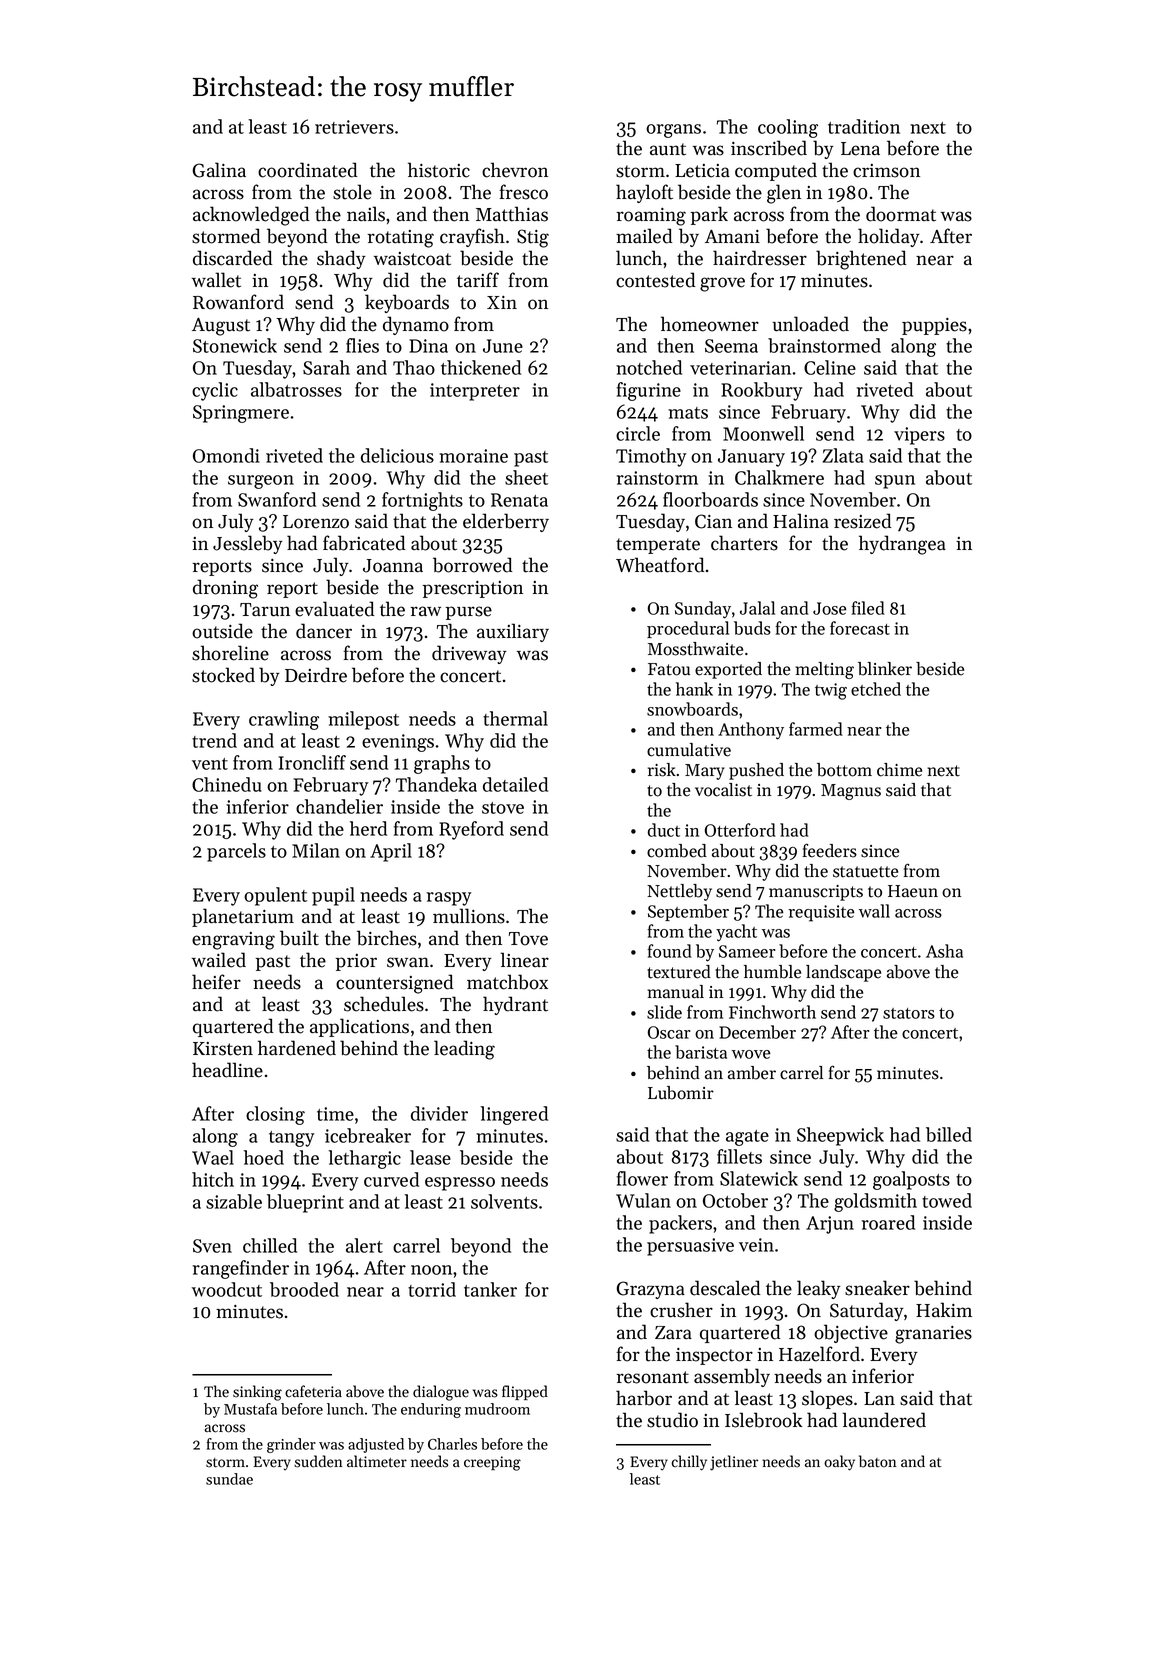 This document has width=1165, height=1654. Describe the element at coordinates (223, 1049) in the document. I see `Kirsten` at that location.
